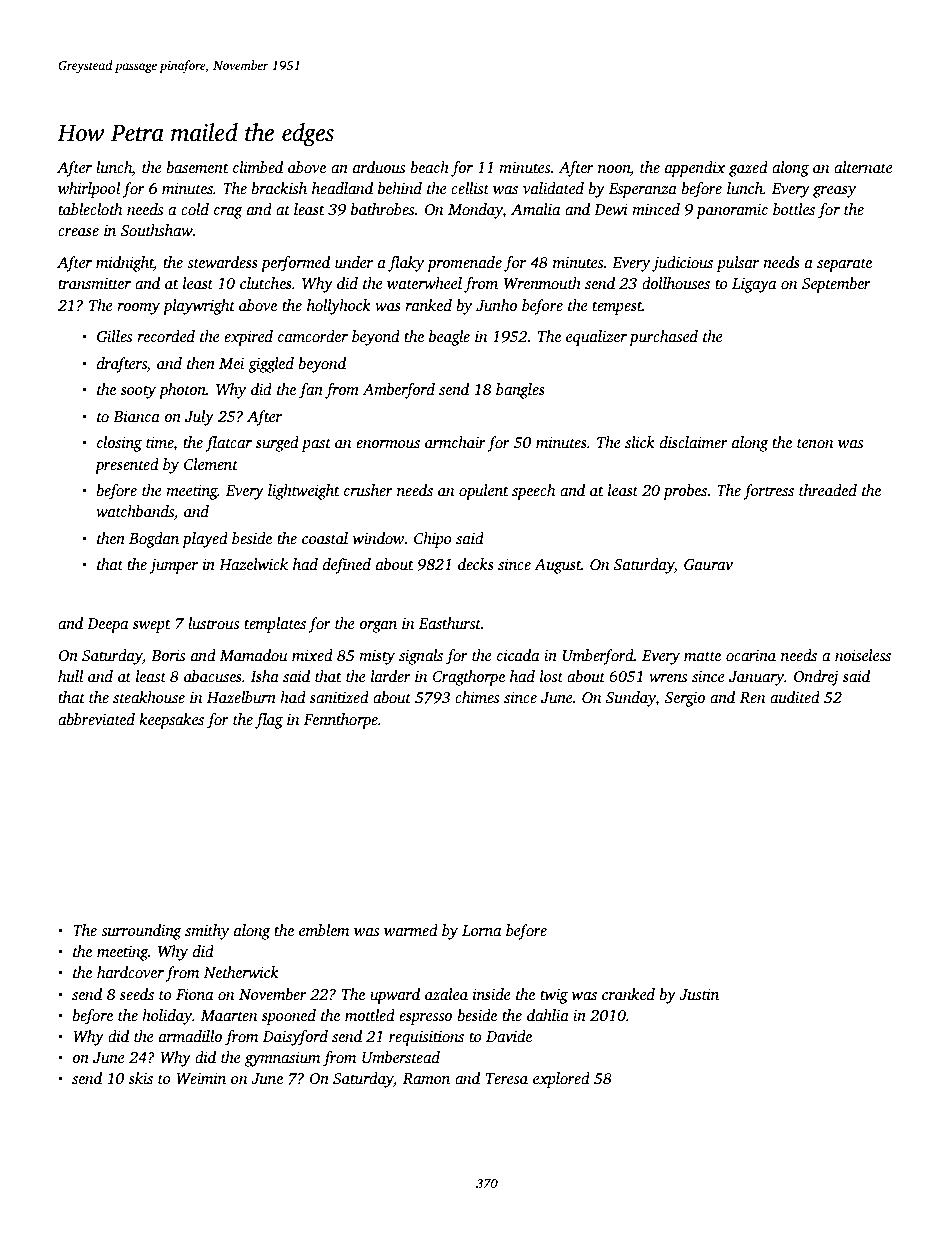 This screenshot has height=1233, width=952. I want to click on Weimin, so click(201, 1078).
